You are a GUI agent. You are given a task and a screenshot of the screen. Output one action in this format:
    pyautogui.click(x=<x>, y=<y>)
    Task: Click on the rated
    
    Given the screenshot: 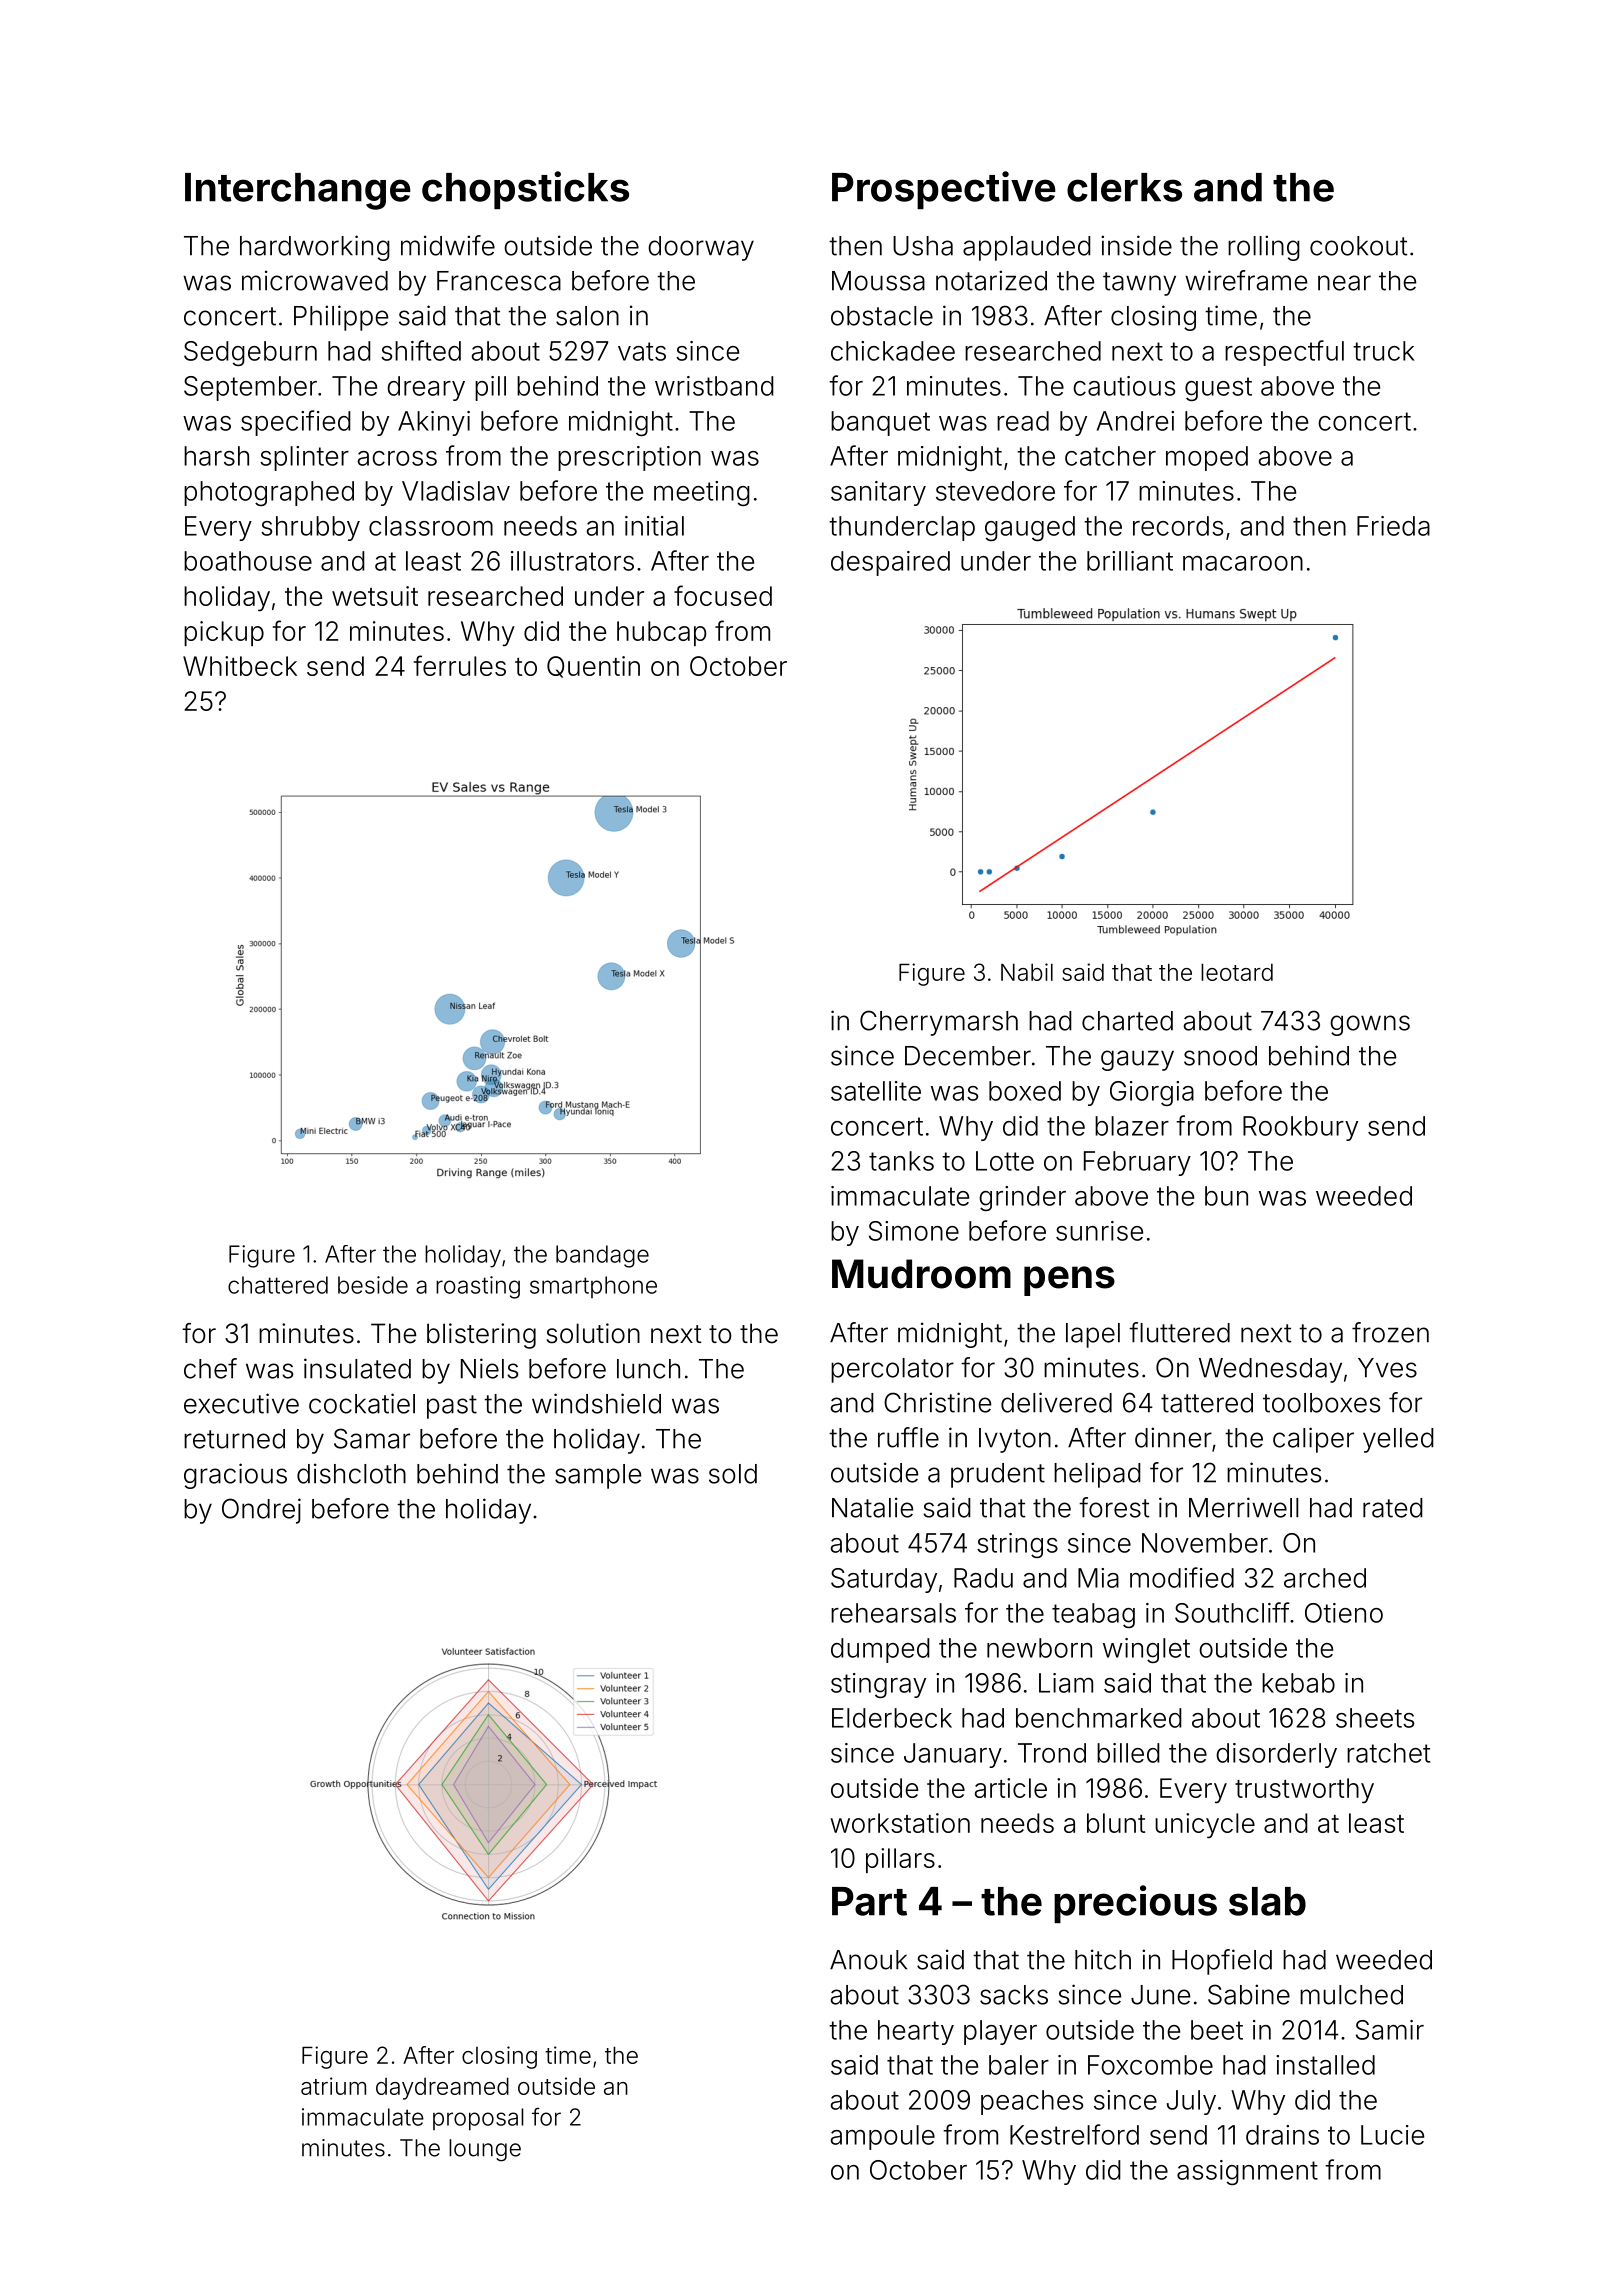 What is the action you would take?
    pyautogui.click(x=1393, y=1508)
